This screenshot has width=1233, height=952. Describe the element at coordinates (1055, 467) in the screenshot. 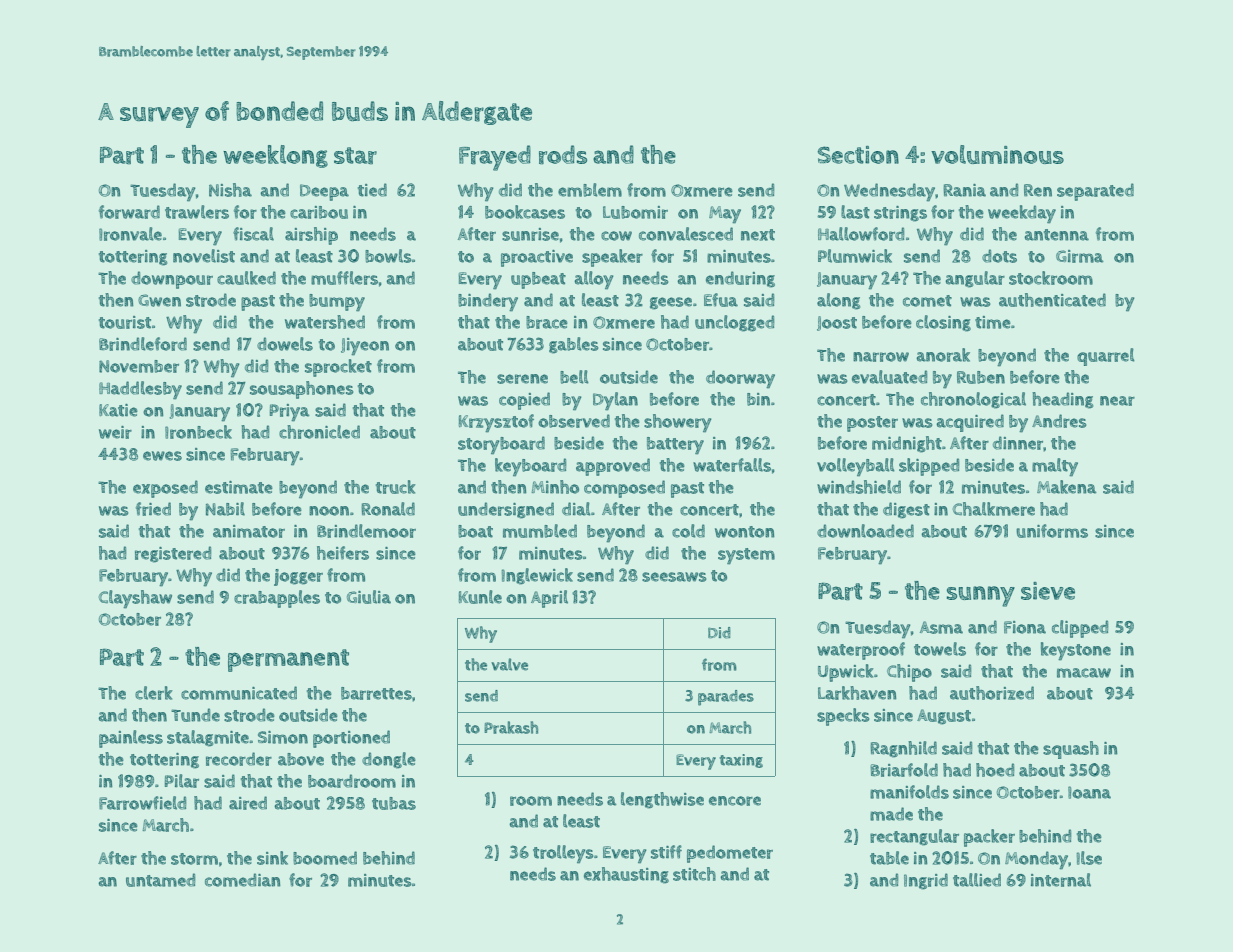

I see `malty` at that location.
